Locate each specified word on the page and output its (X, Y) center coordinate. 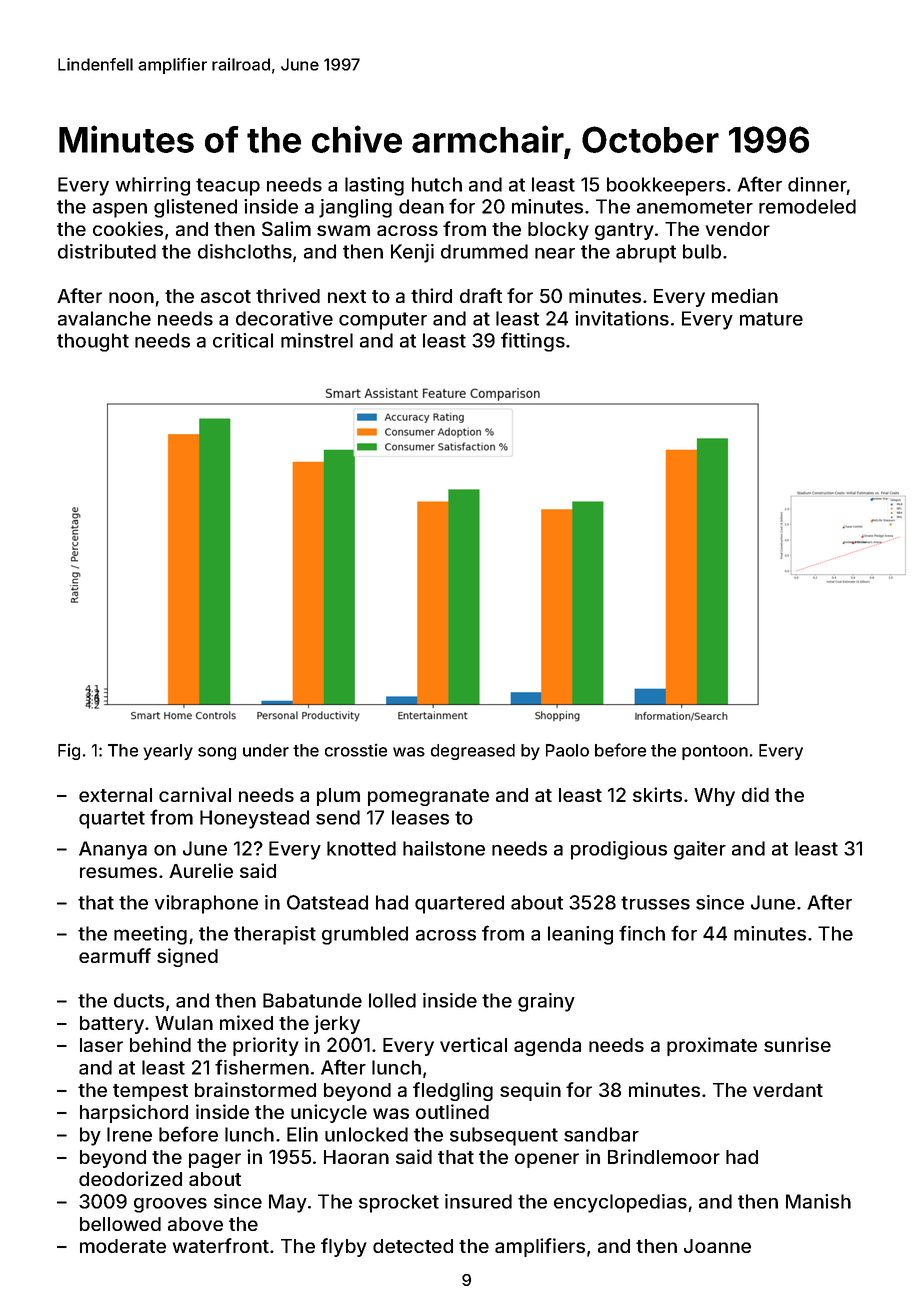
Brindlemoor (664, 1156)
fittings (533, 342)
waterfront (221, 1245)
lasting (374, 186)
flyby (344, 1247)
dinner (817, 184)
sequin (530, 1091)
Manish (818, 1201)
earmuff (115, 955)
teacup (228, 187)
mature (771, 319)
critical (243, 340)
